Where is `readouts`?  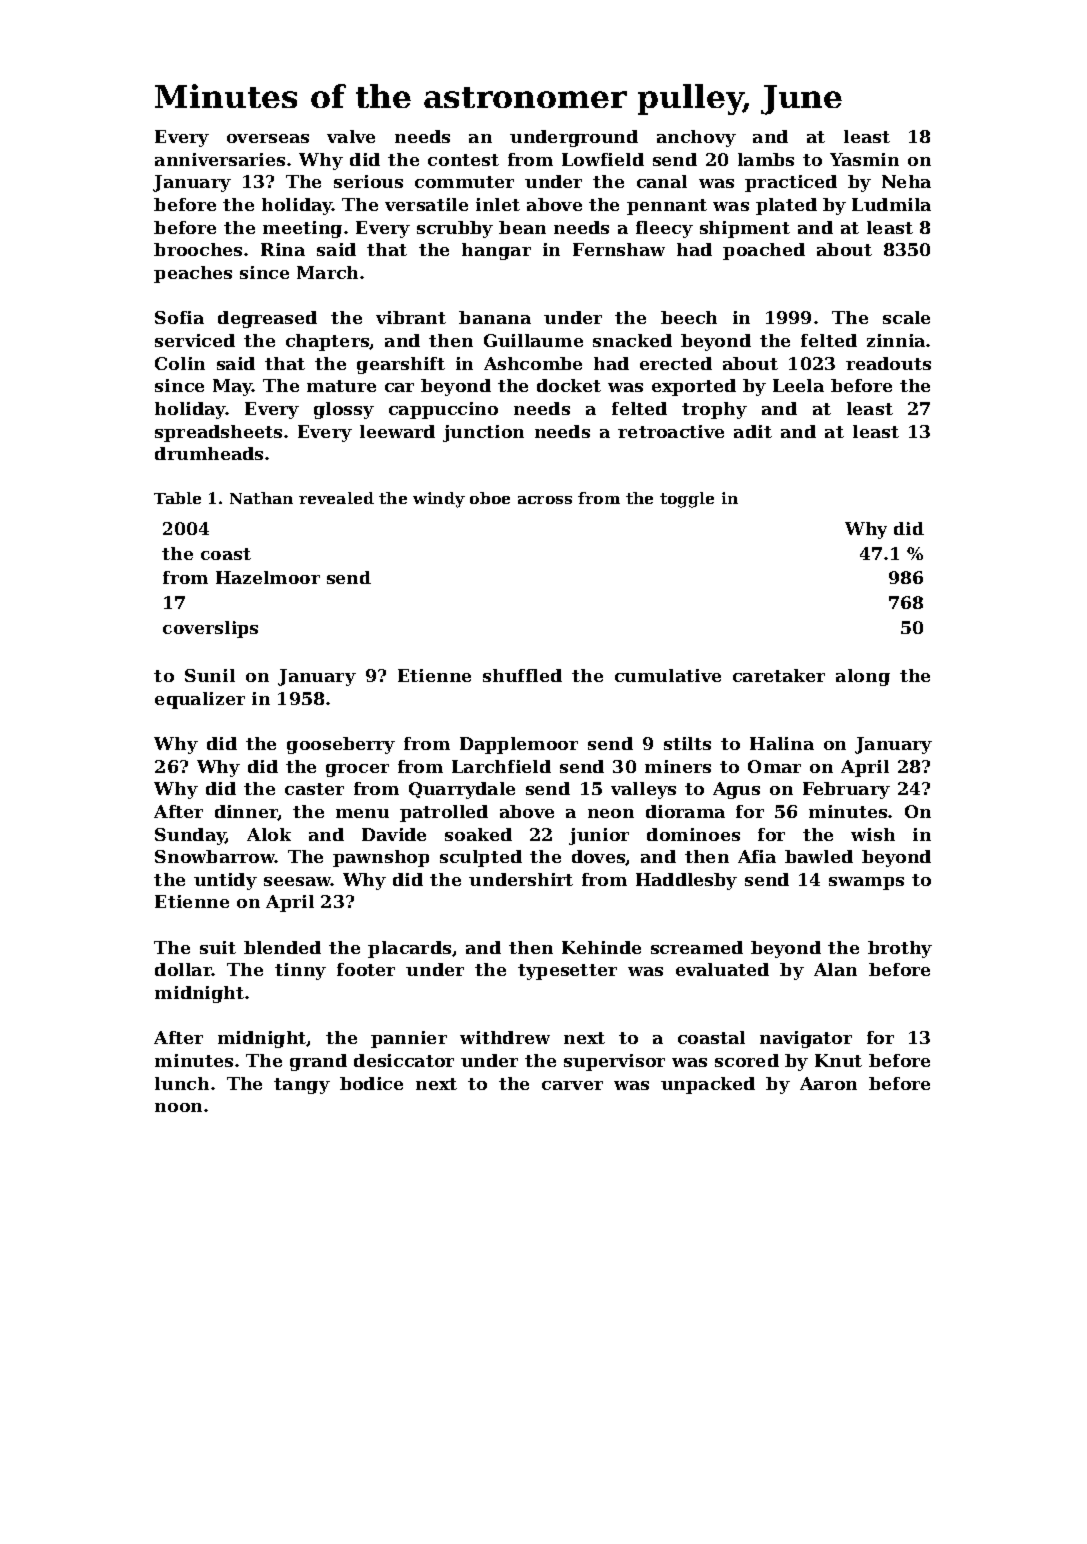 readouts is located at coordinates (888, 363).
